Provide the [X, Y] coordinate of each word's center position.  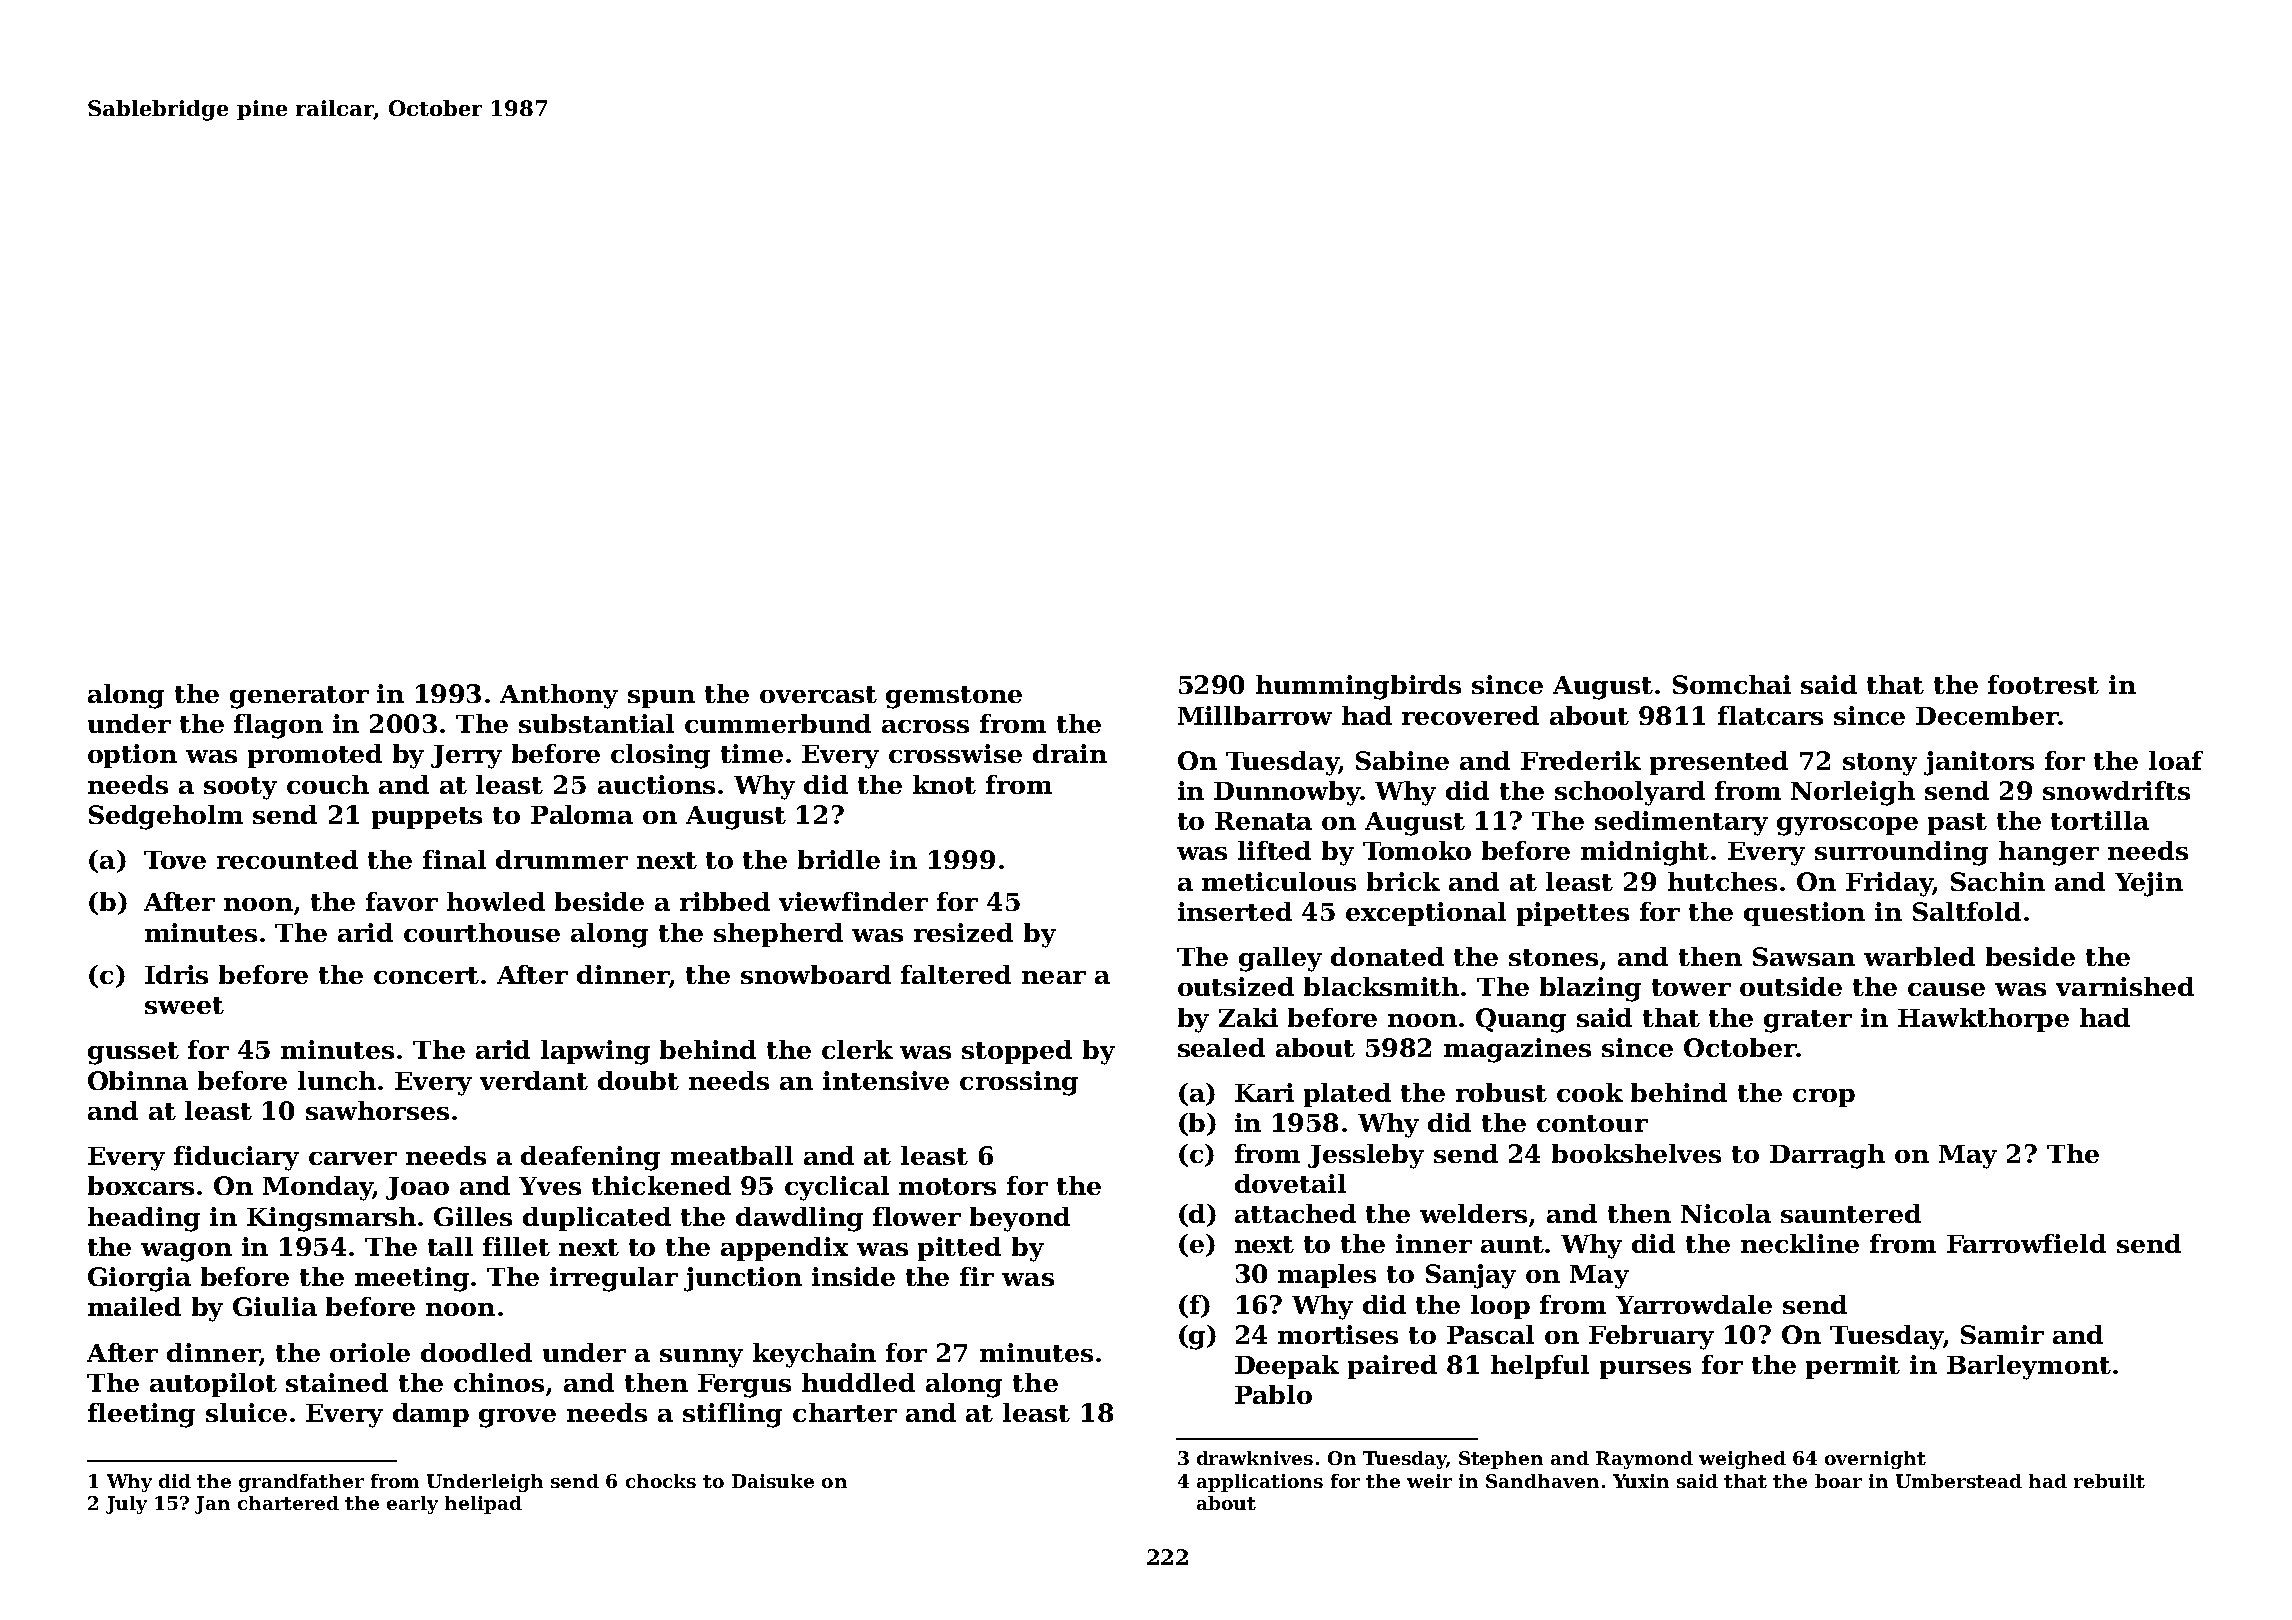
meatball [732, 1155]
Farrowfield [2026, 1243]
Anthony [559, 696]
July [126, 1505]
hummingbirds [1358, 687]
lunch [337, 1080]
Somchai [1732, 684]
